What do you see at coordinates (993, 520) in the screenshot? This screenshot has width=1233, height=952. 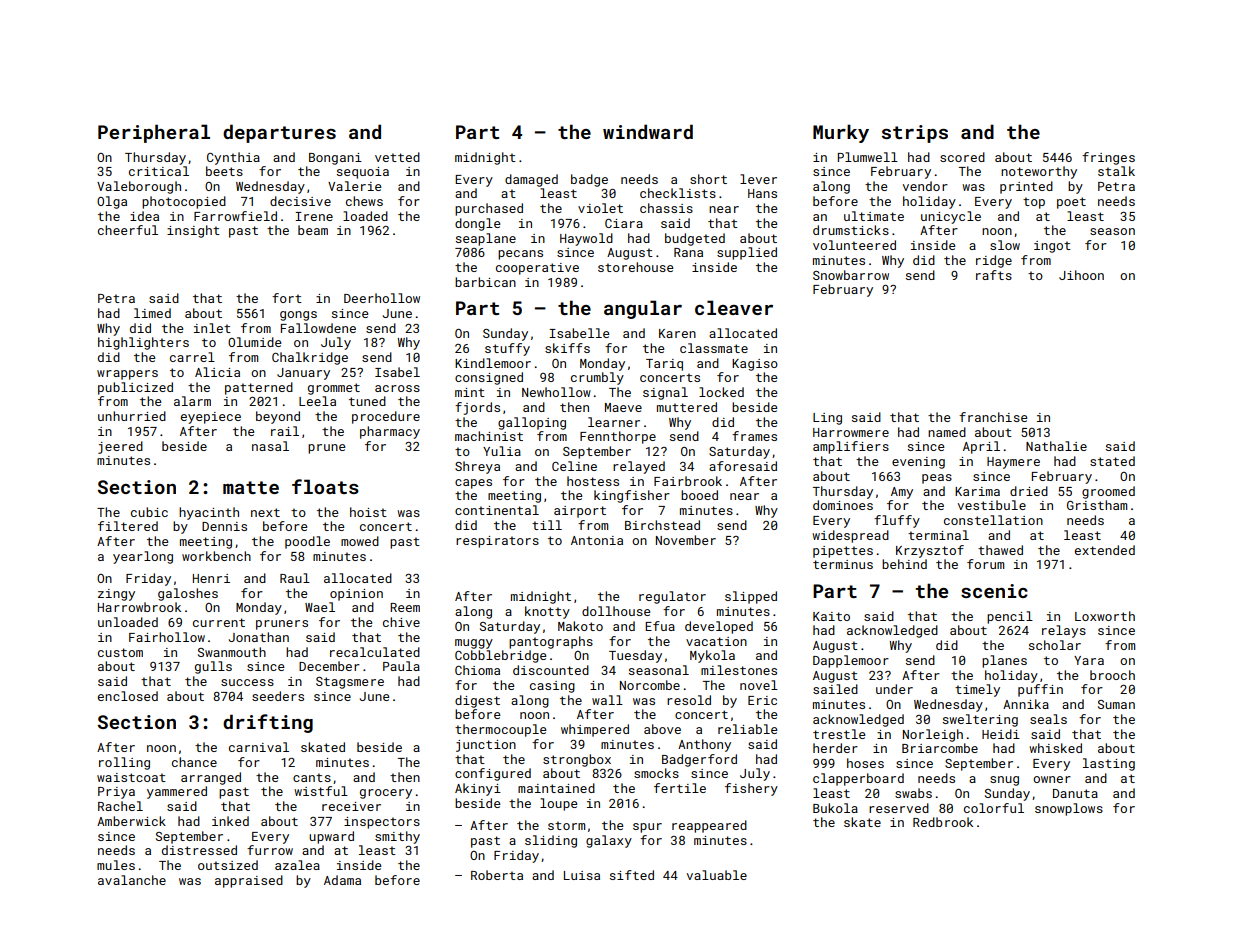 I see `constellation` at bounding box center [993, 520].
